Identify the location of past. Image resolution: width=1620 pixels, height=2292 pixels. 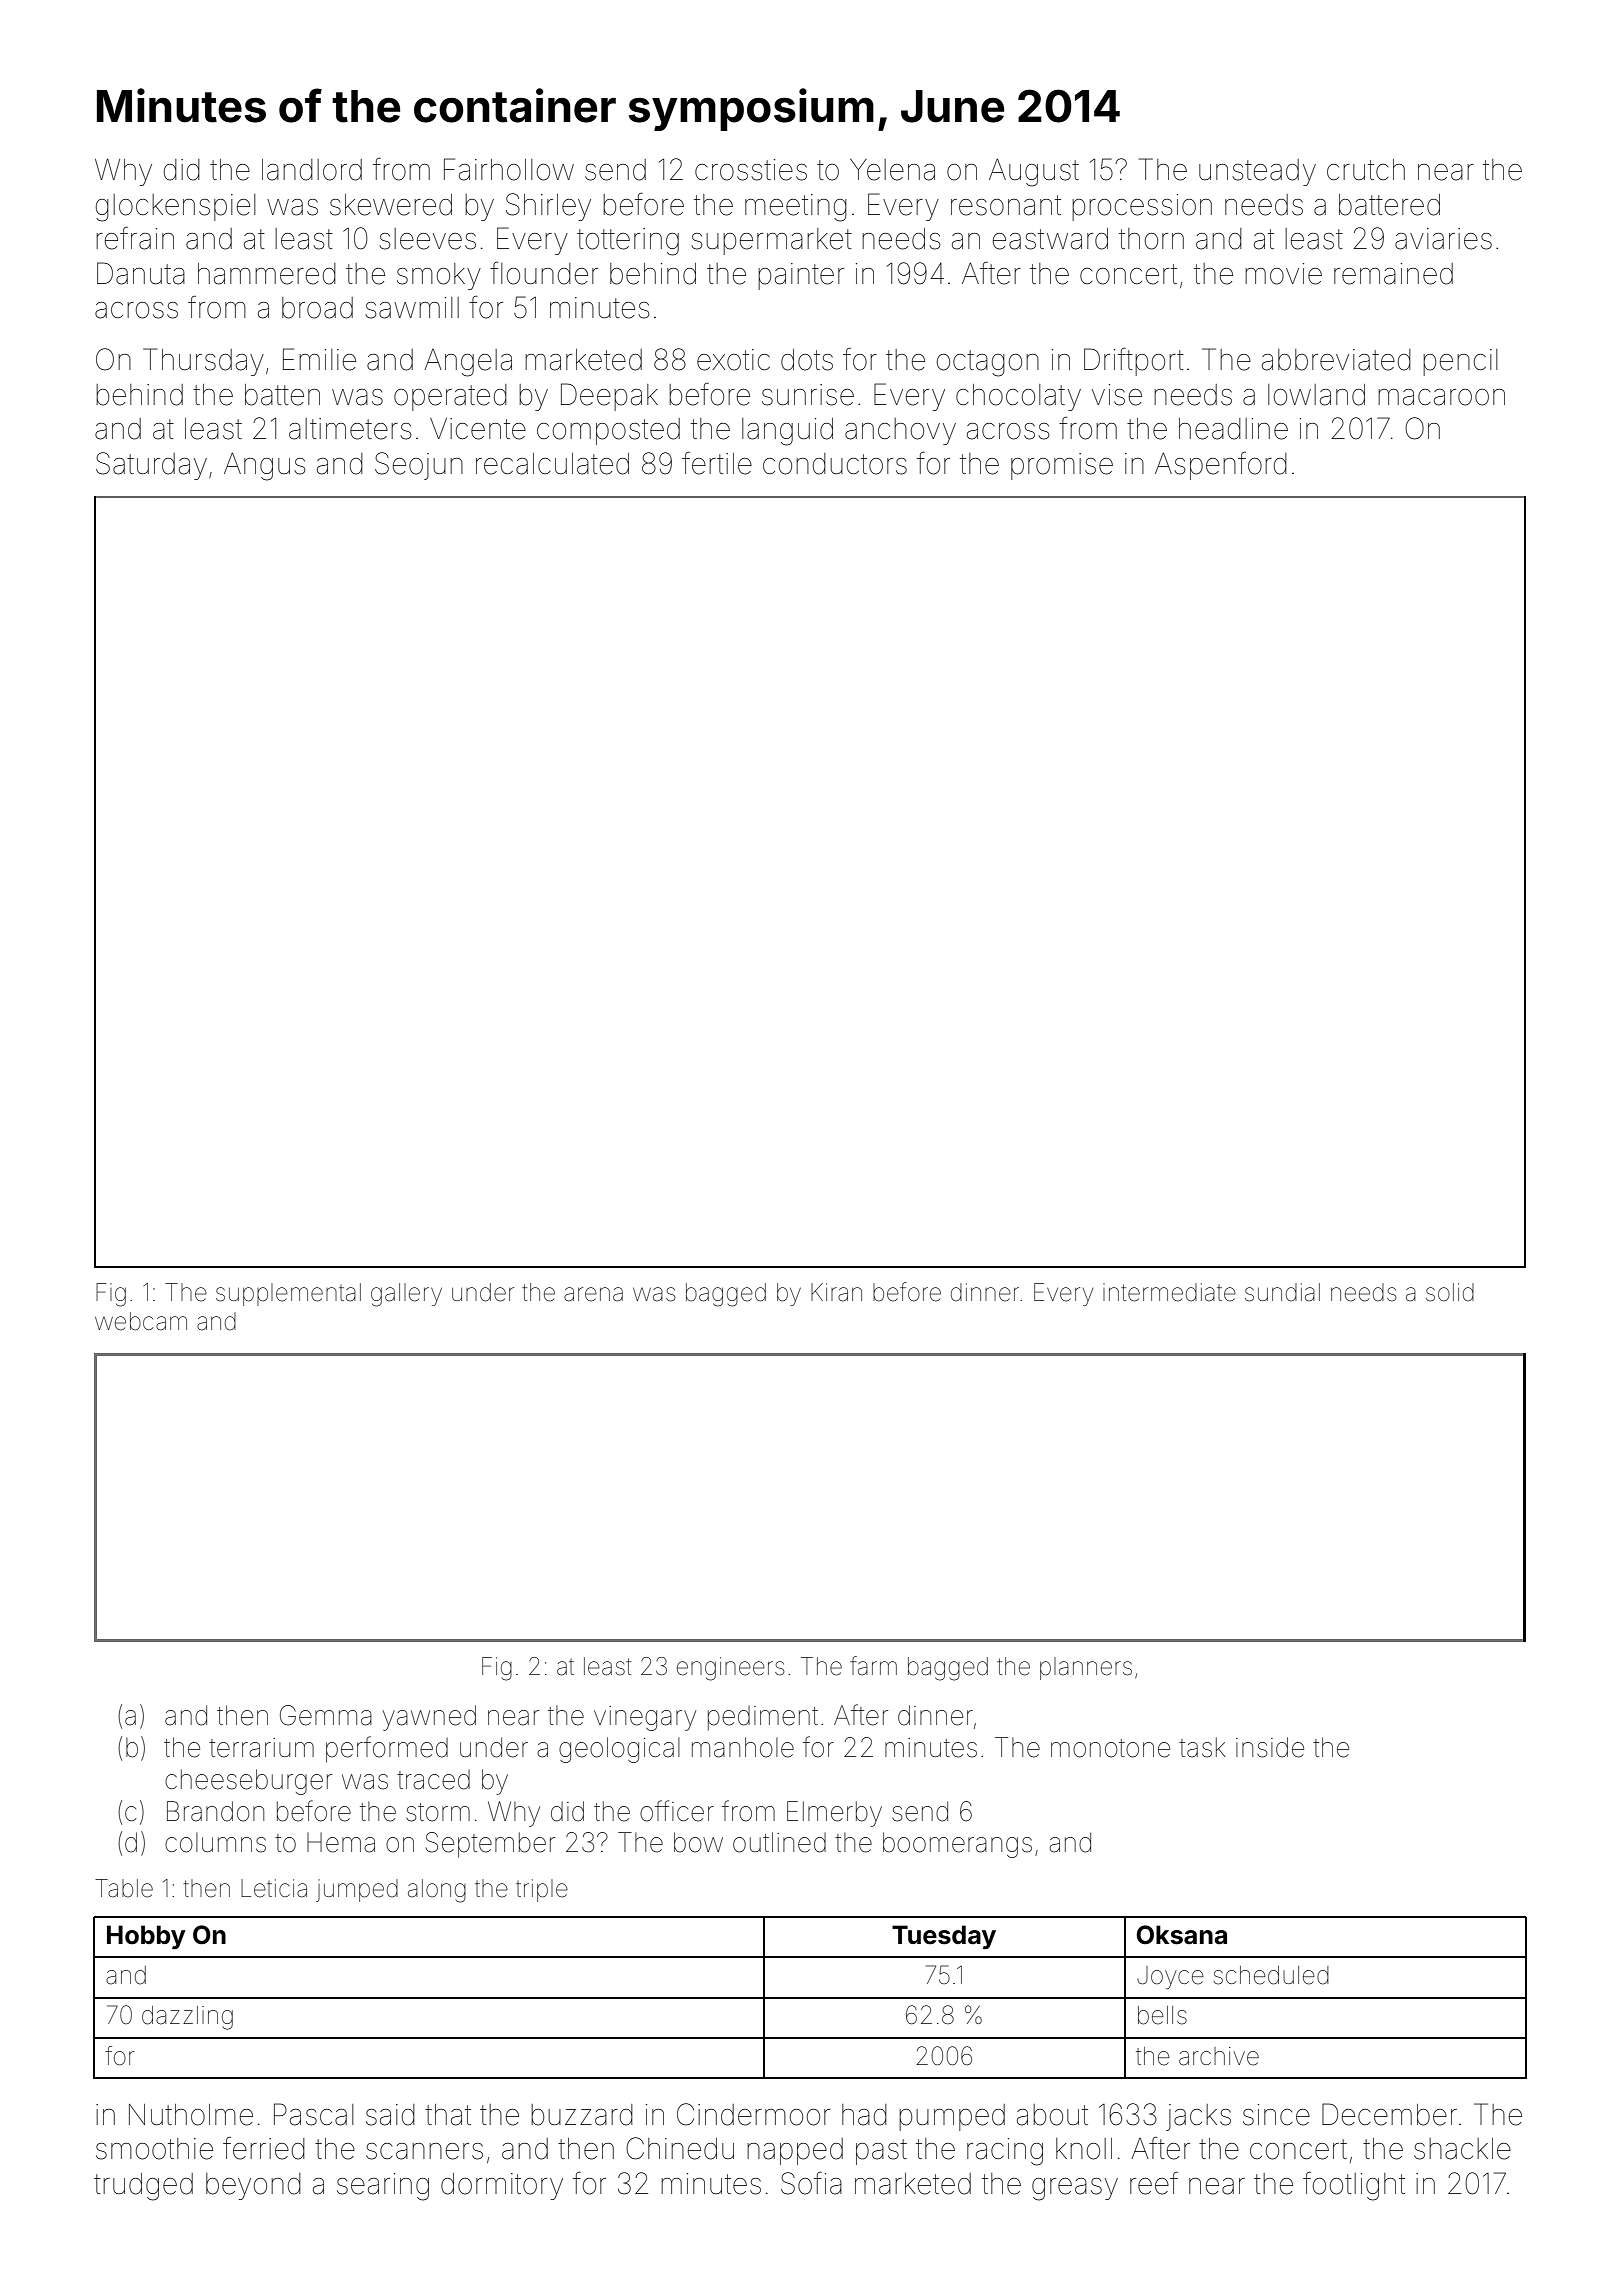
(881, 2152).
